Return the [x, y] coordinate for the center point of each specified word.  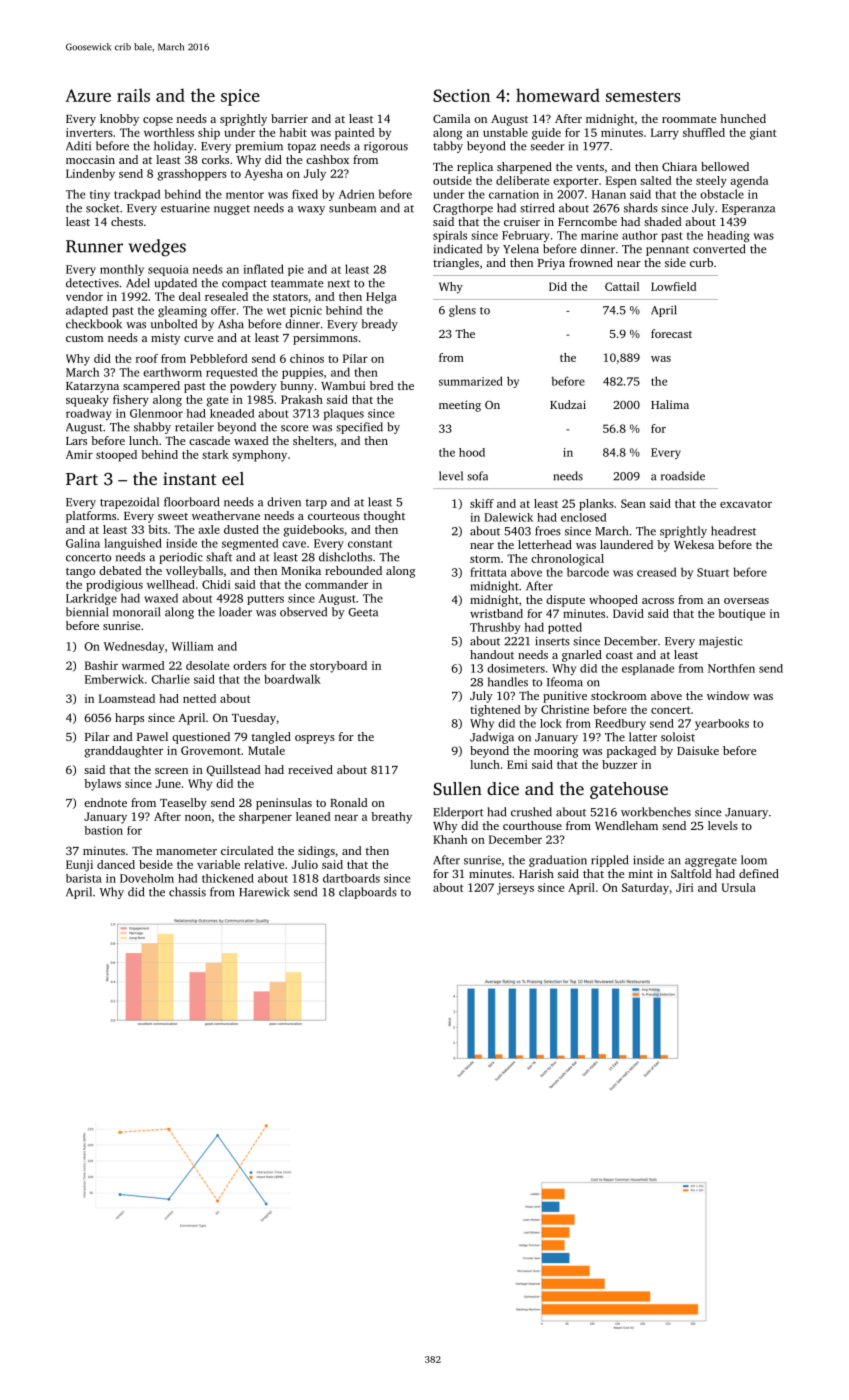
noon [198, 818]
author [640, 235]
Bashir [101, 665]
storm [485, 559]
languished [133, 544]
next [339, 284]
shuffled [704, 132]
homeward [558, 95]
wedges [157, 248]
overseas [746, 601]
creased [657, 572]
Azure [88, 95]
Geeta [363, 612]
